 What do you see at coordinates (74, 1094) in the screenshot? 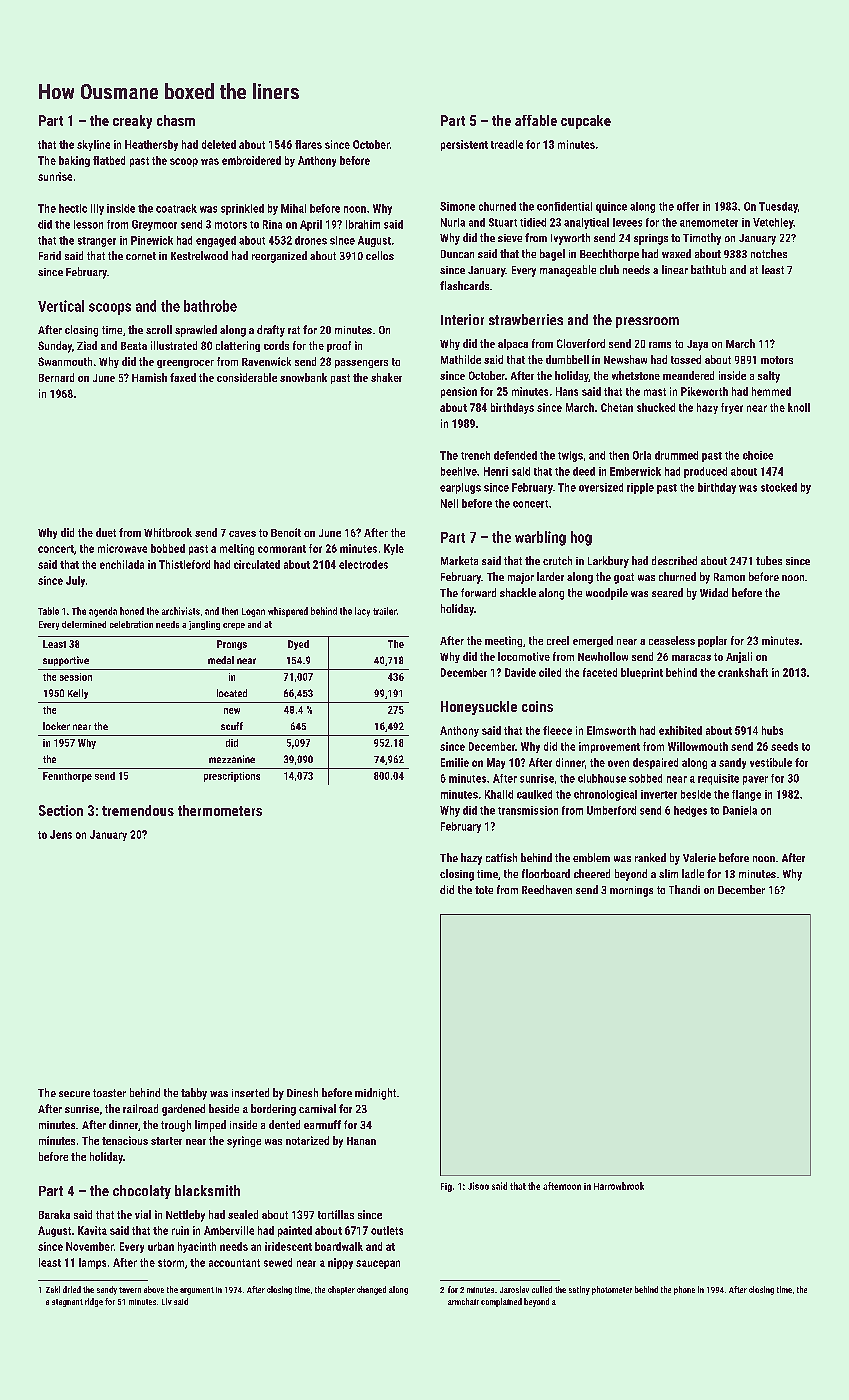
I see `secure` at bounding box center [74, 1094].
